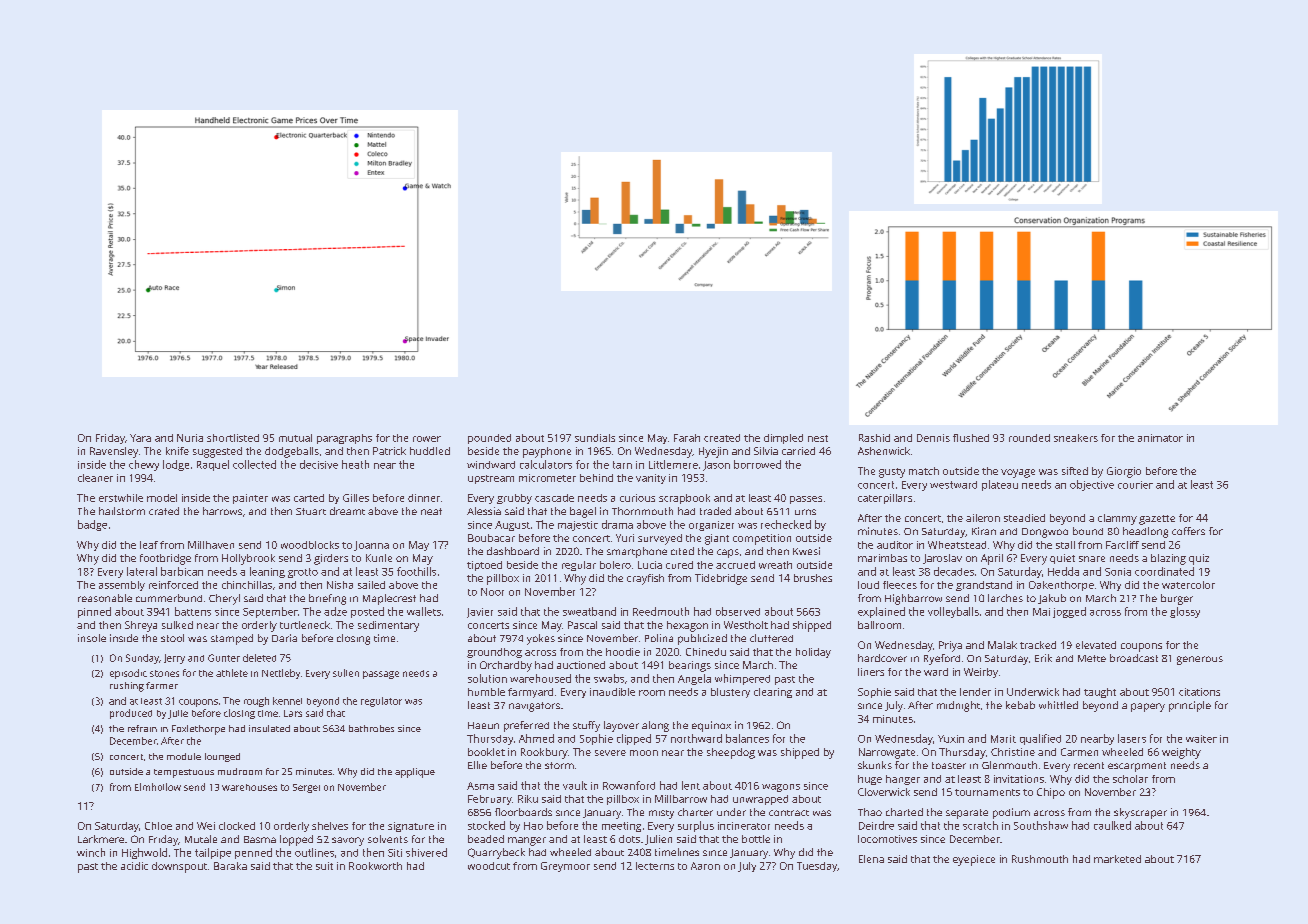 The height and width of the image is (924, 1308). Describe the element at coordinates (134, 866) in the image. I see `acidic` at that location.
